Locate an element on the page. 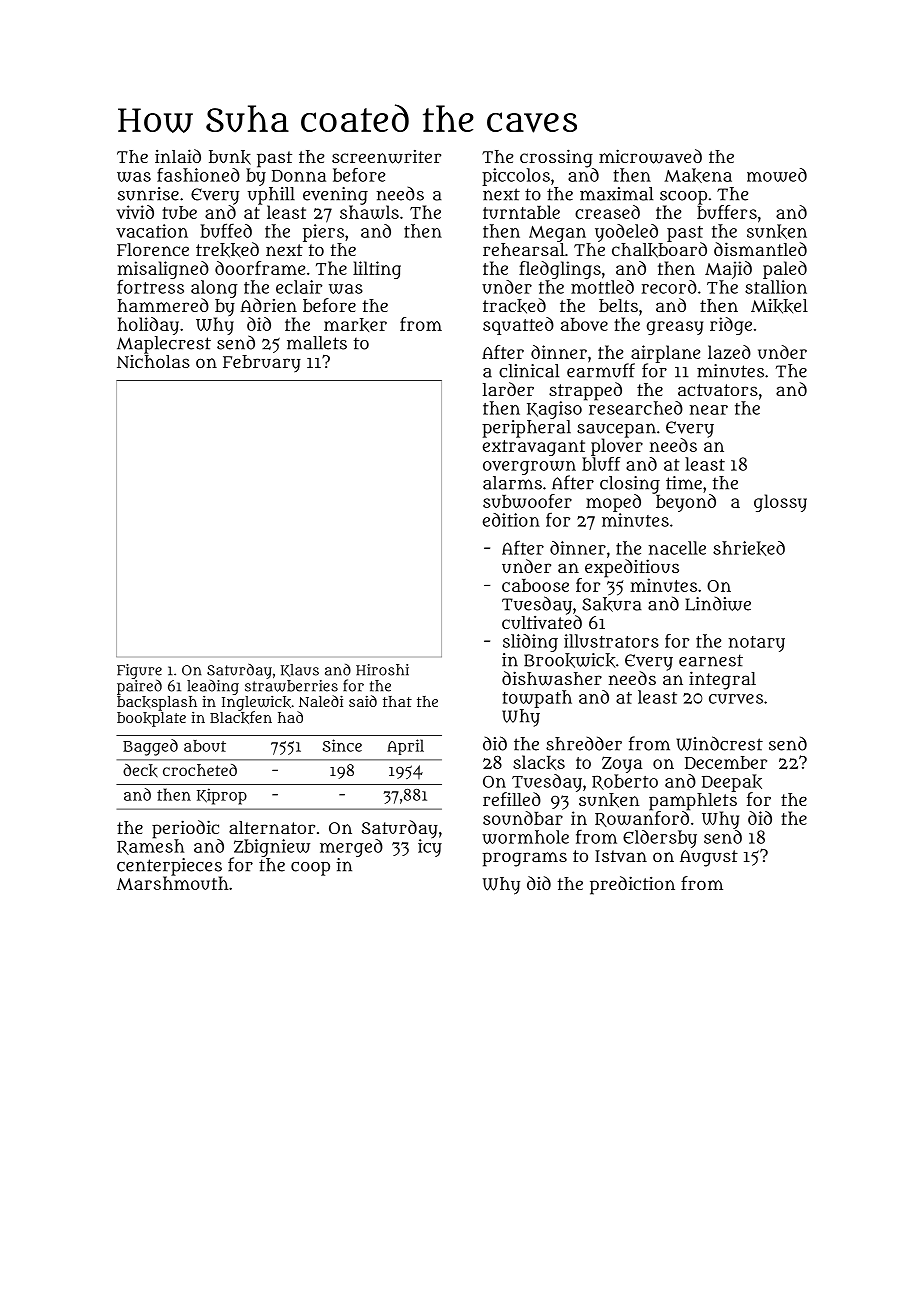  squatted is located at coordinates (518, 326).
